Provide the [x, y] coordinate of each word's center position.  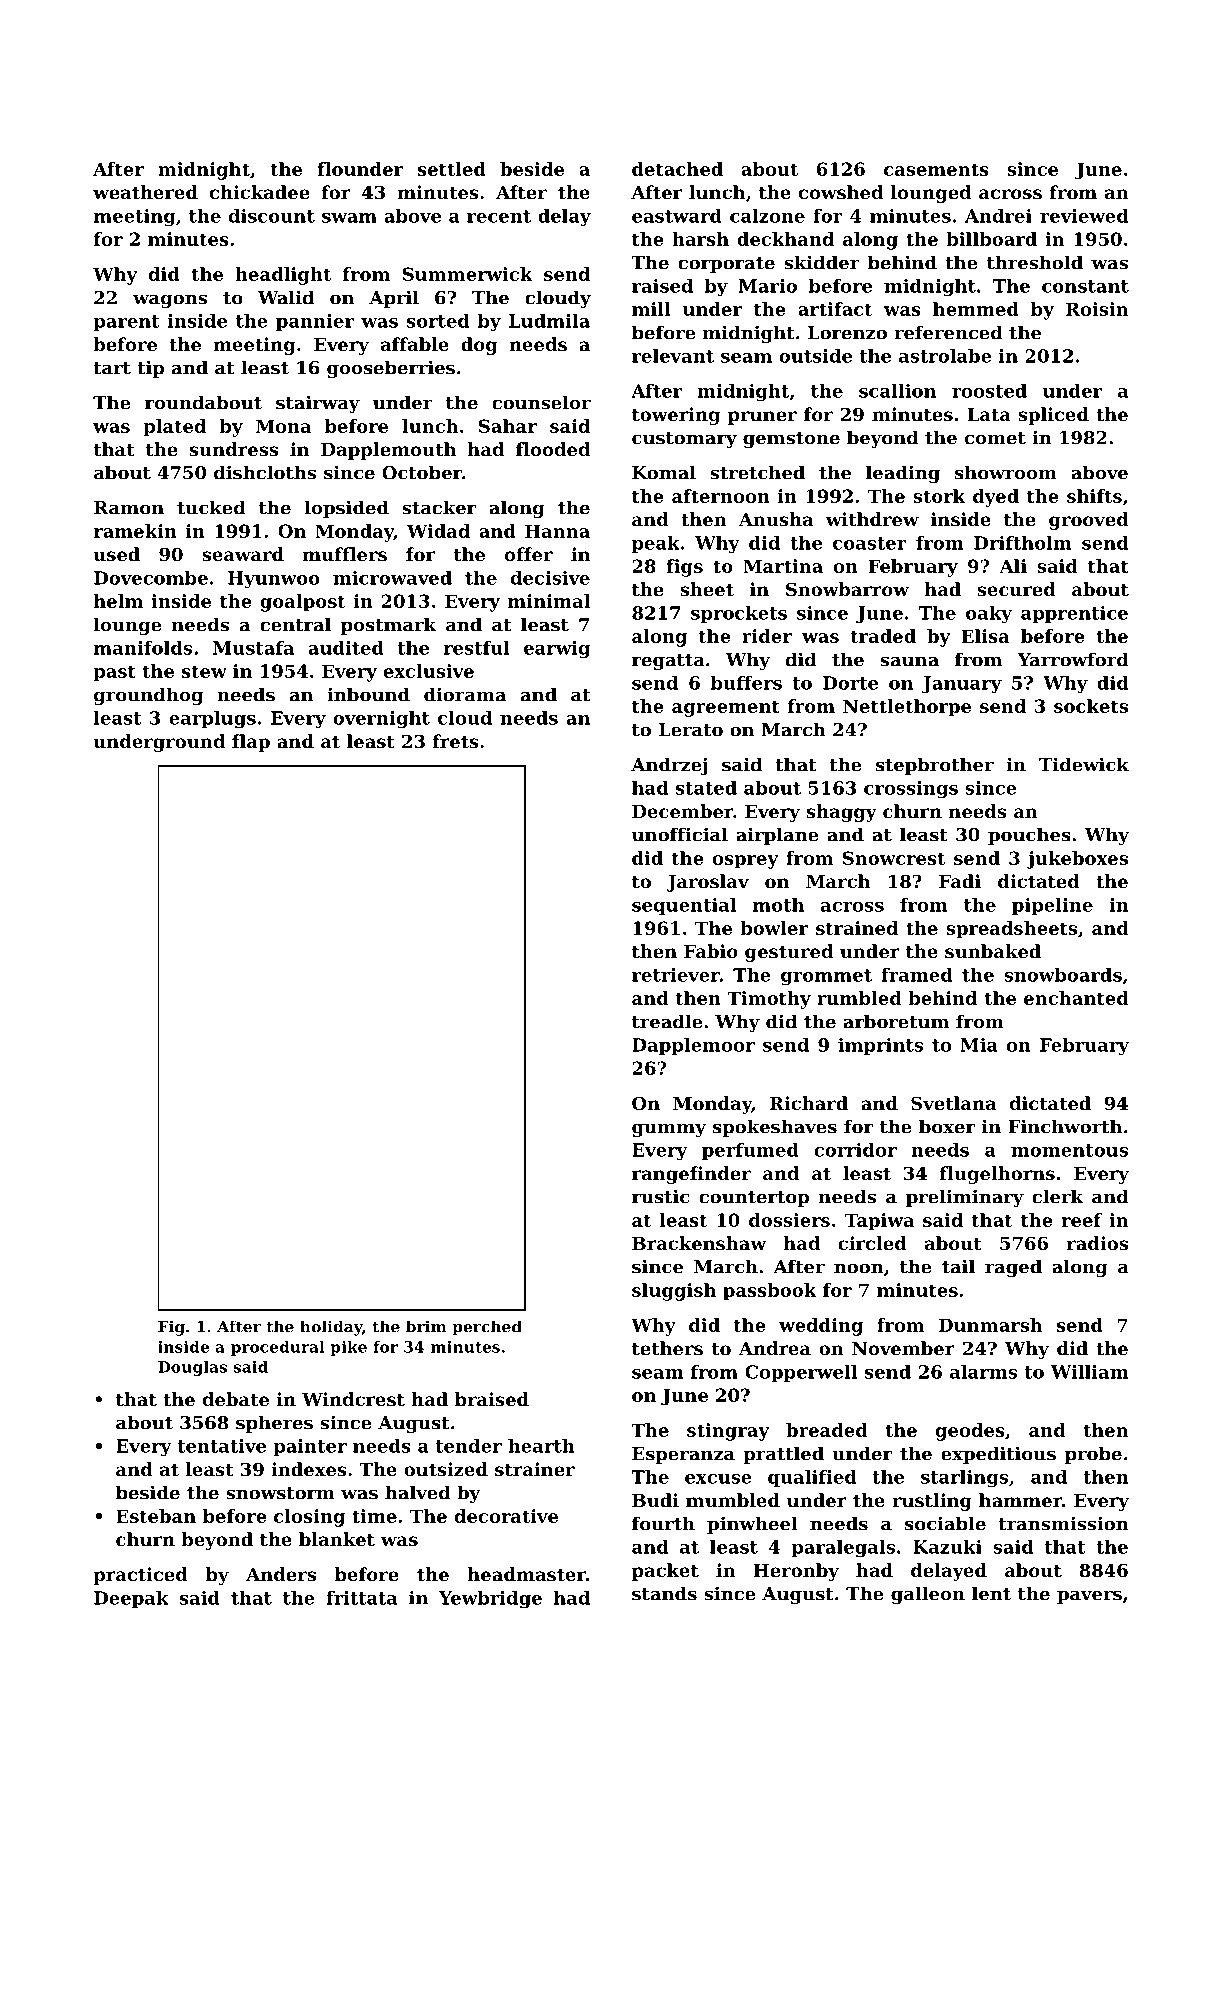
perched [487, 1328]
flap [251, 743]
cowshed [841, 192]
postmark [388, 626]
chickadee [260, 192]
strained [857, 928]
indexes [309, 1469]
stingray [728, 1432]
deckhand [785, 239]
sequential [684, 906]
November [903, 1348]
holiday [331, 1328]
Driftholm [1023, 543]
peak [656, 544]
